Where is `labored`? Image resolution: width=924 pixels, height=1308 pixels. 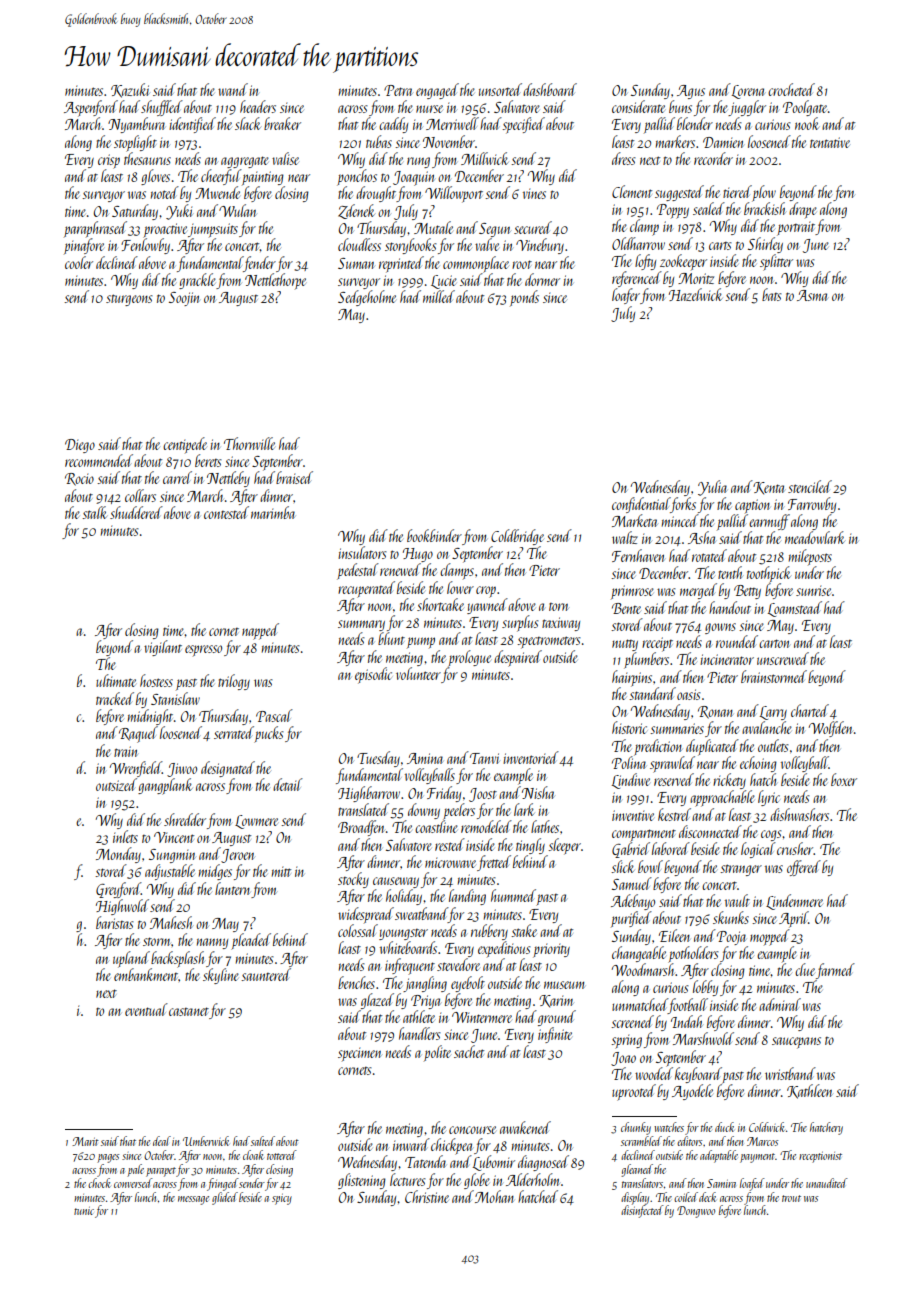 labored is located at coordinates (671, 848).
